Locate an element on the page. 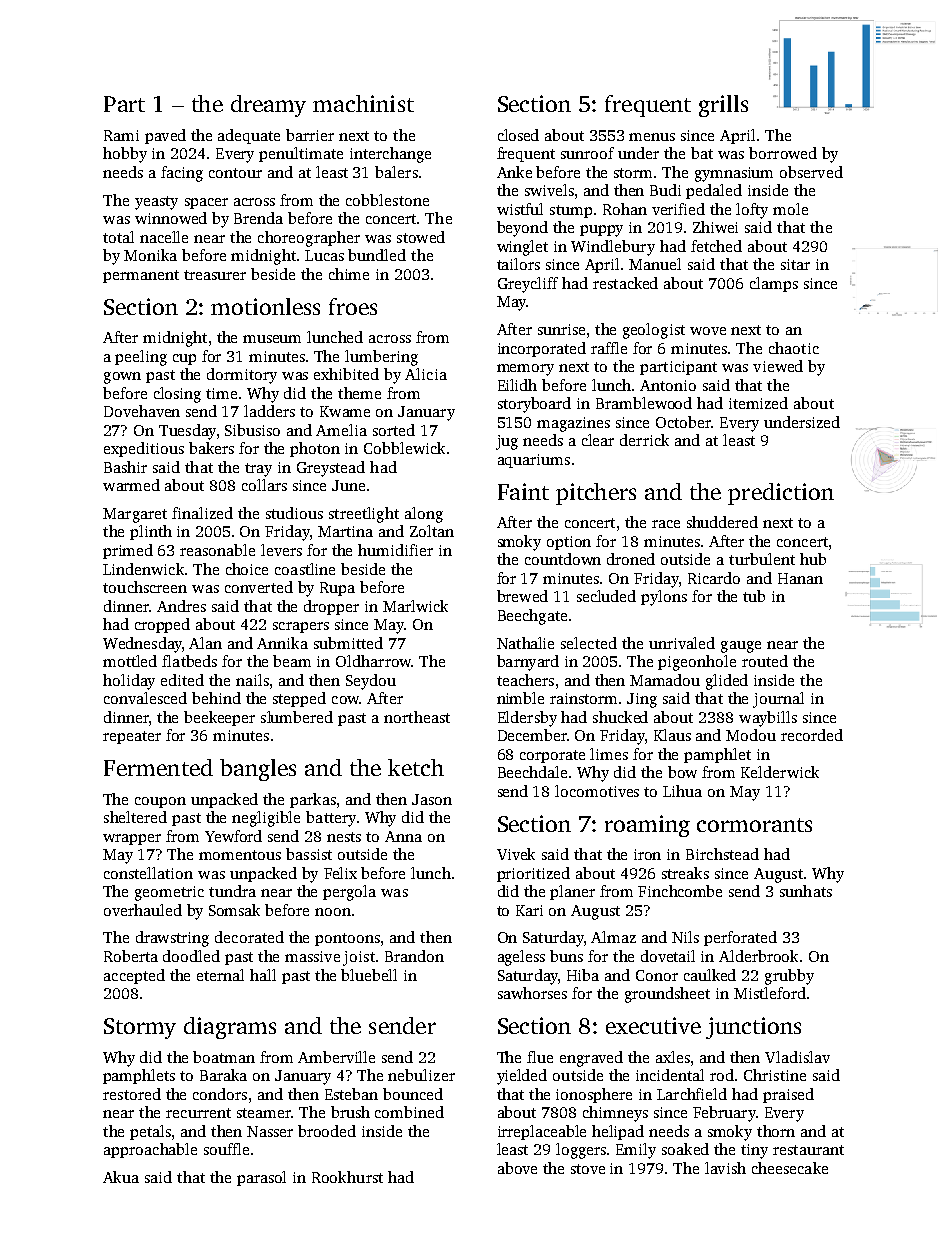  grubby is located at coordinates (789, 977).
